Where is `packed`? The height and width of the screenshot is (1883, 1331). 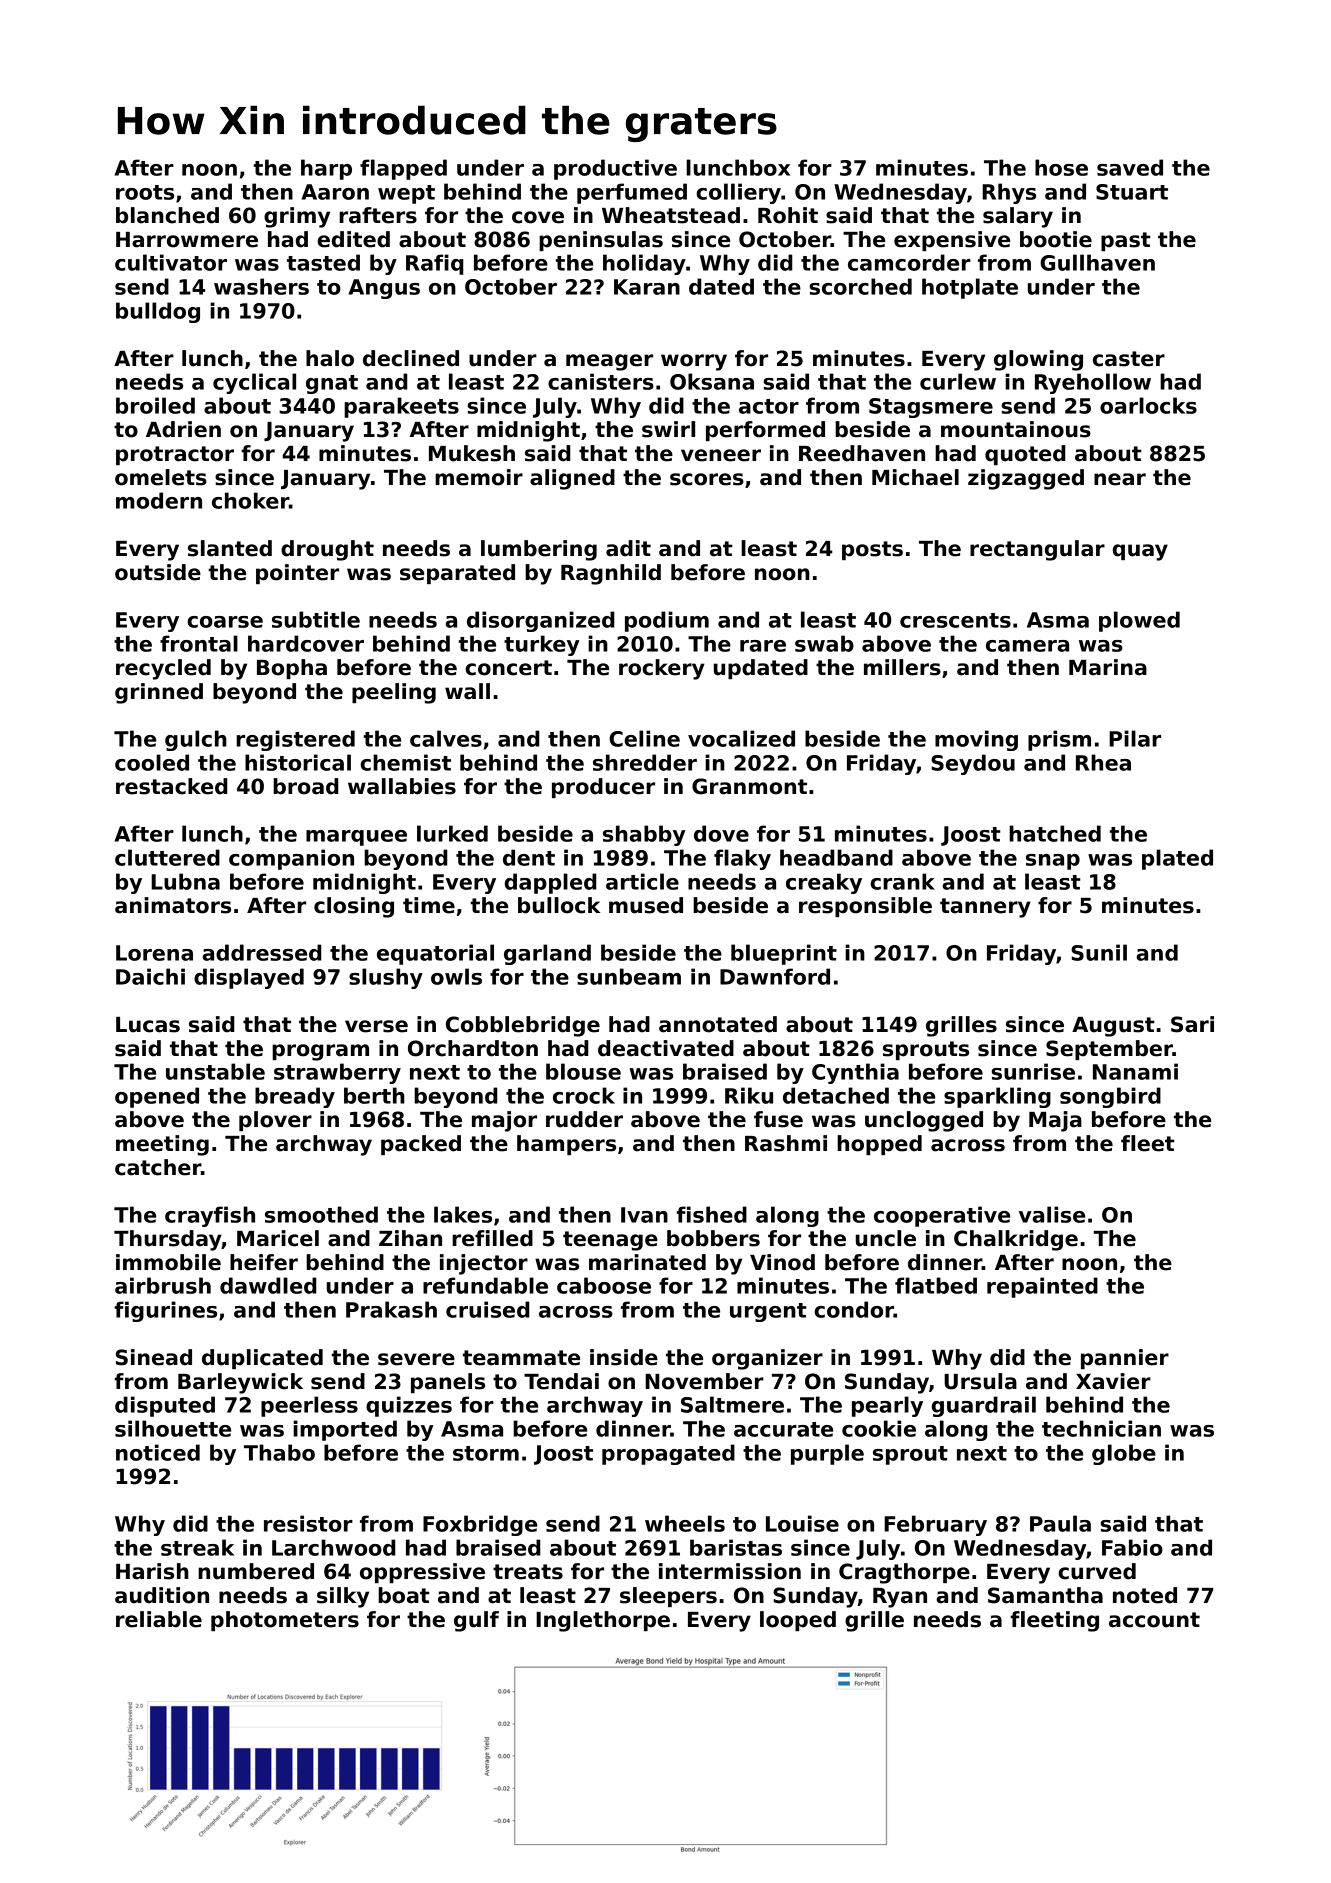
packed is located at coordinates (421, 1145).
